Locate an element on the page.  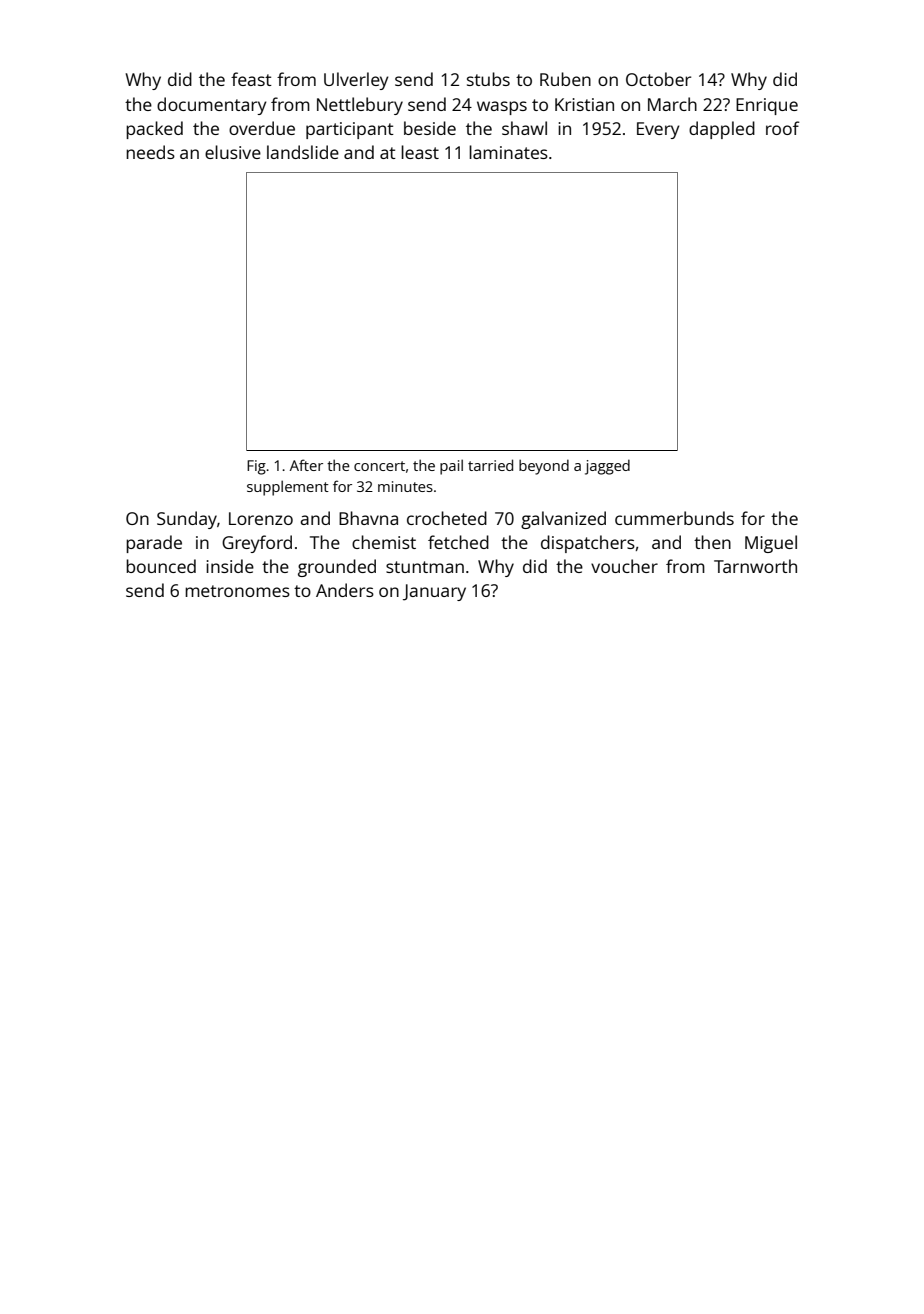
tarried is located at coordinates (490, 465).
